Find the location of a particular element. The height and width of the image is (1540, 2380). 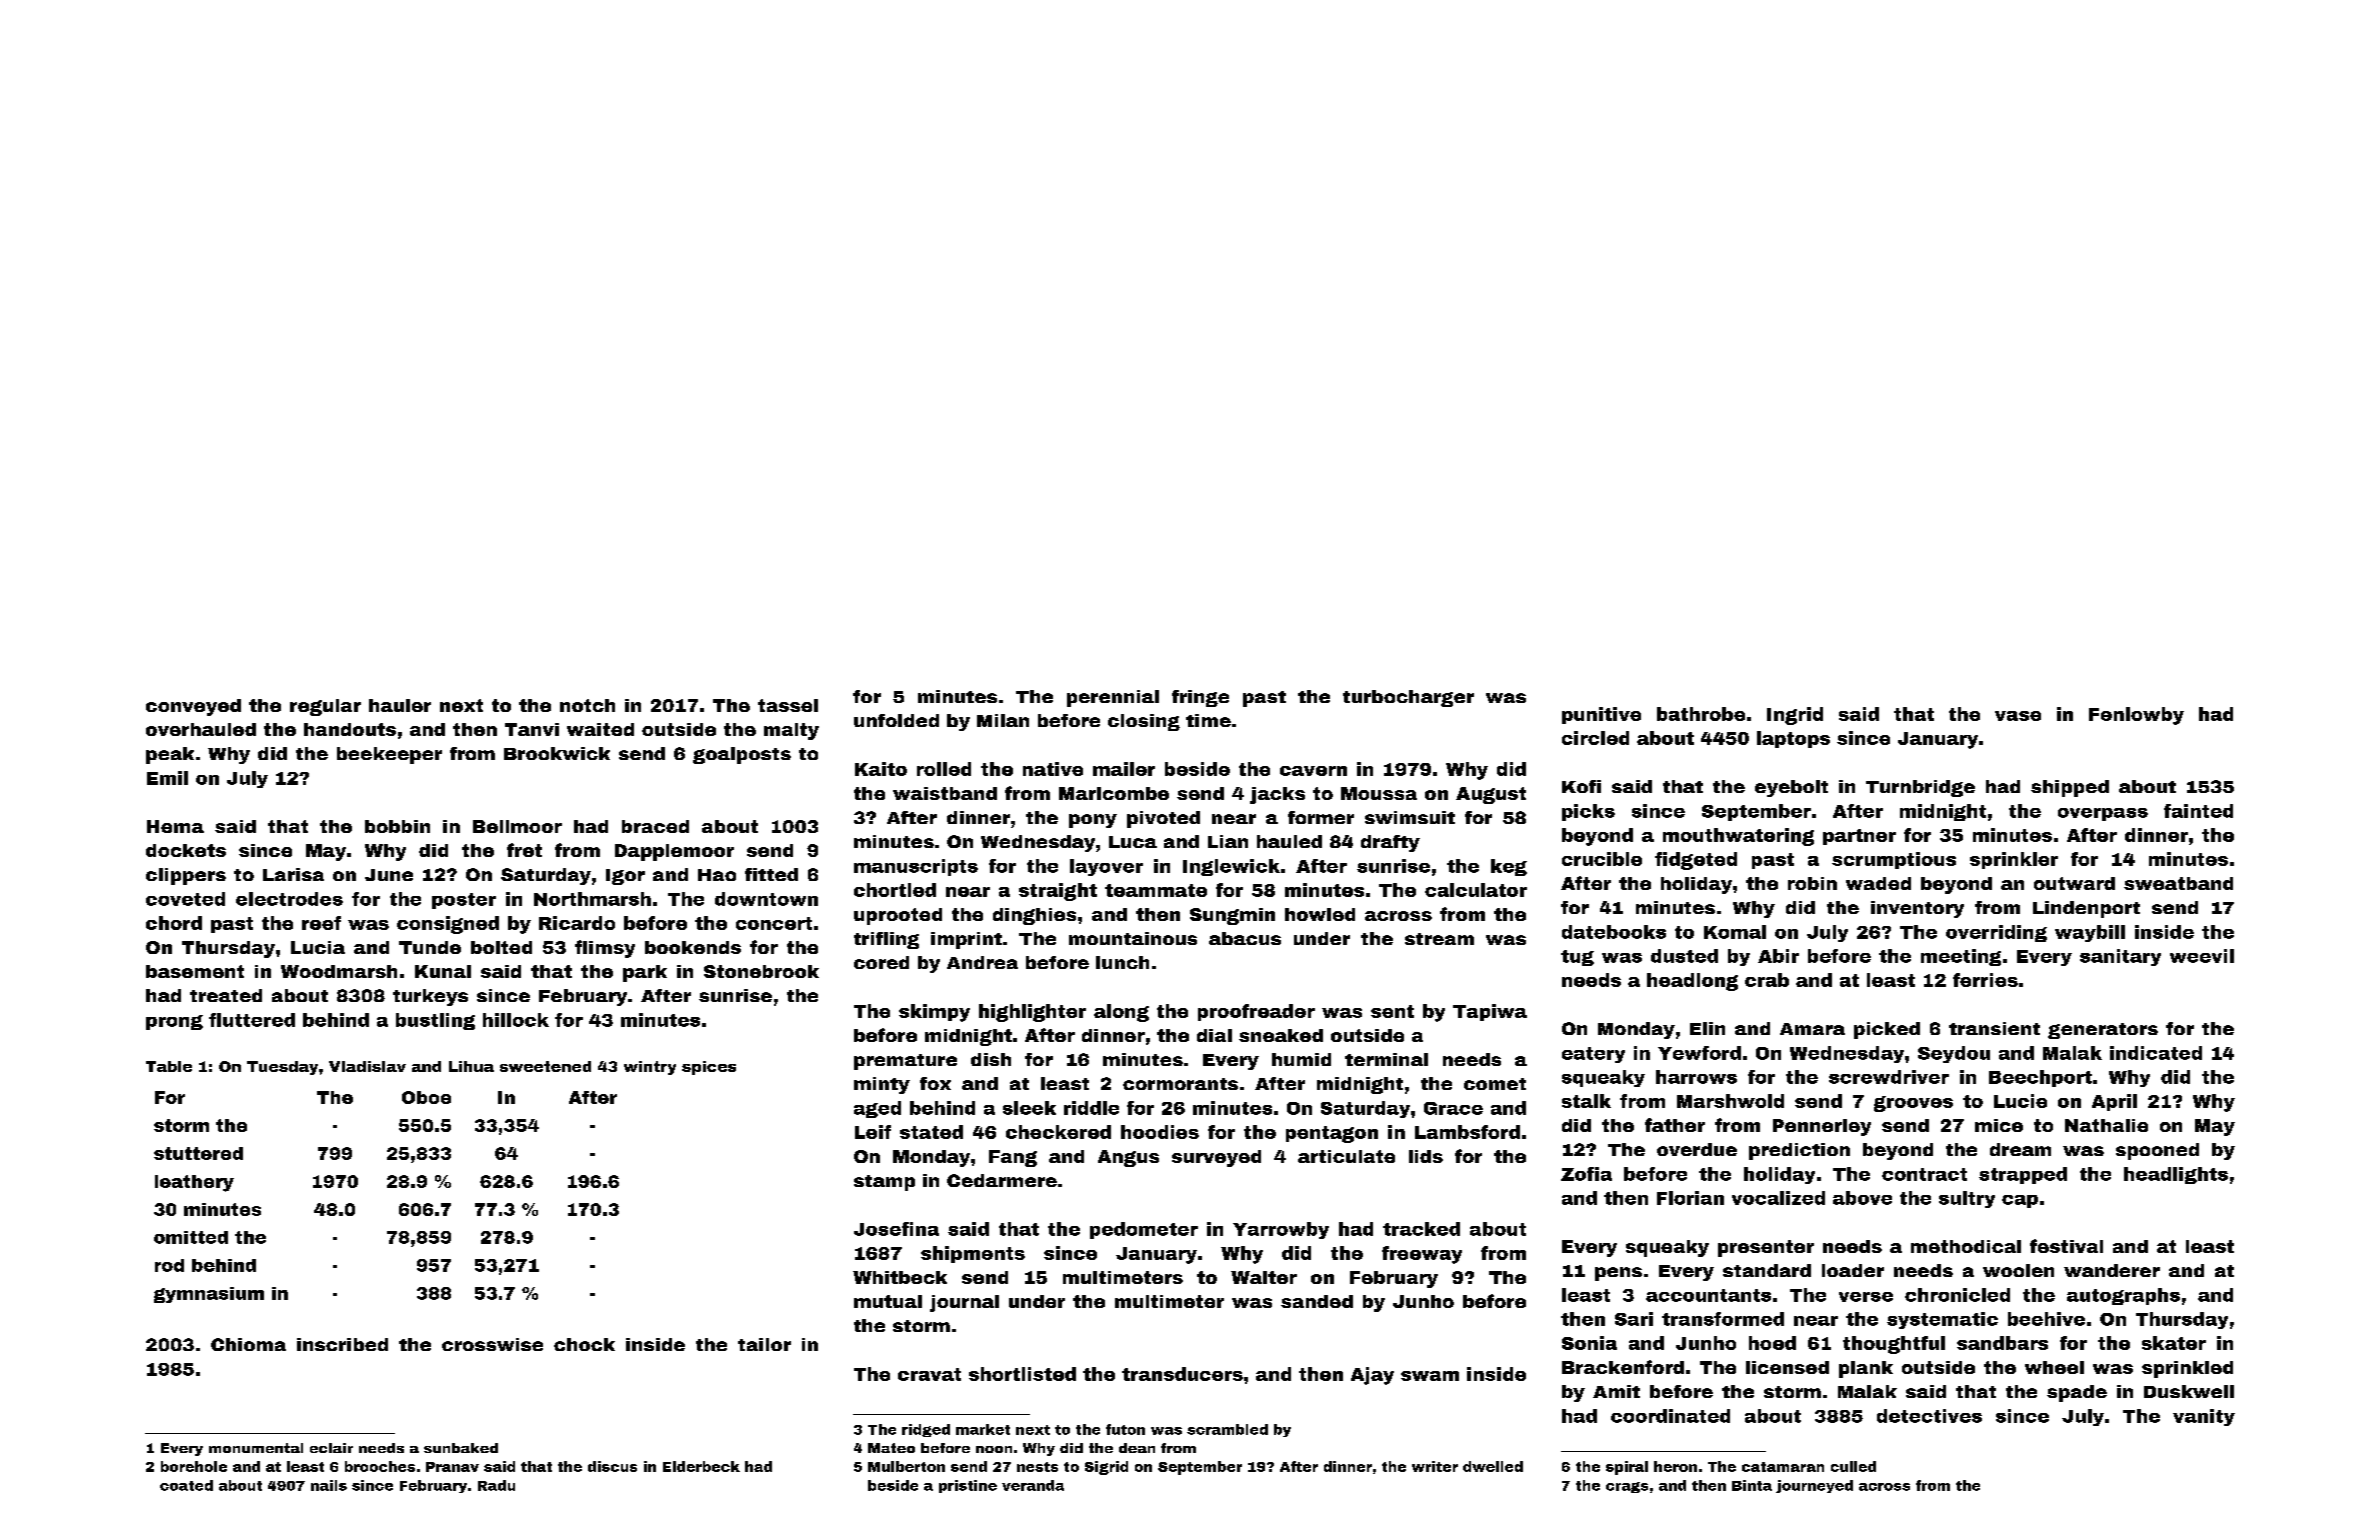

waistband is located at coordinates (945, 793).
